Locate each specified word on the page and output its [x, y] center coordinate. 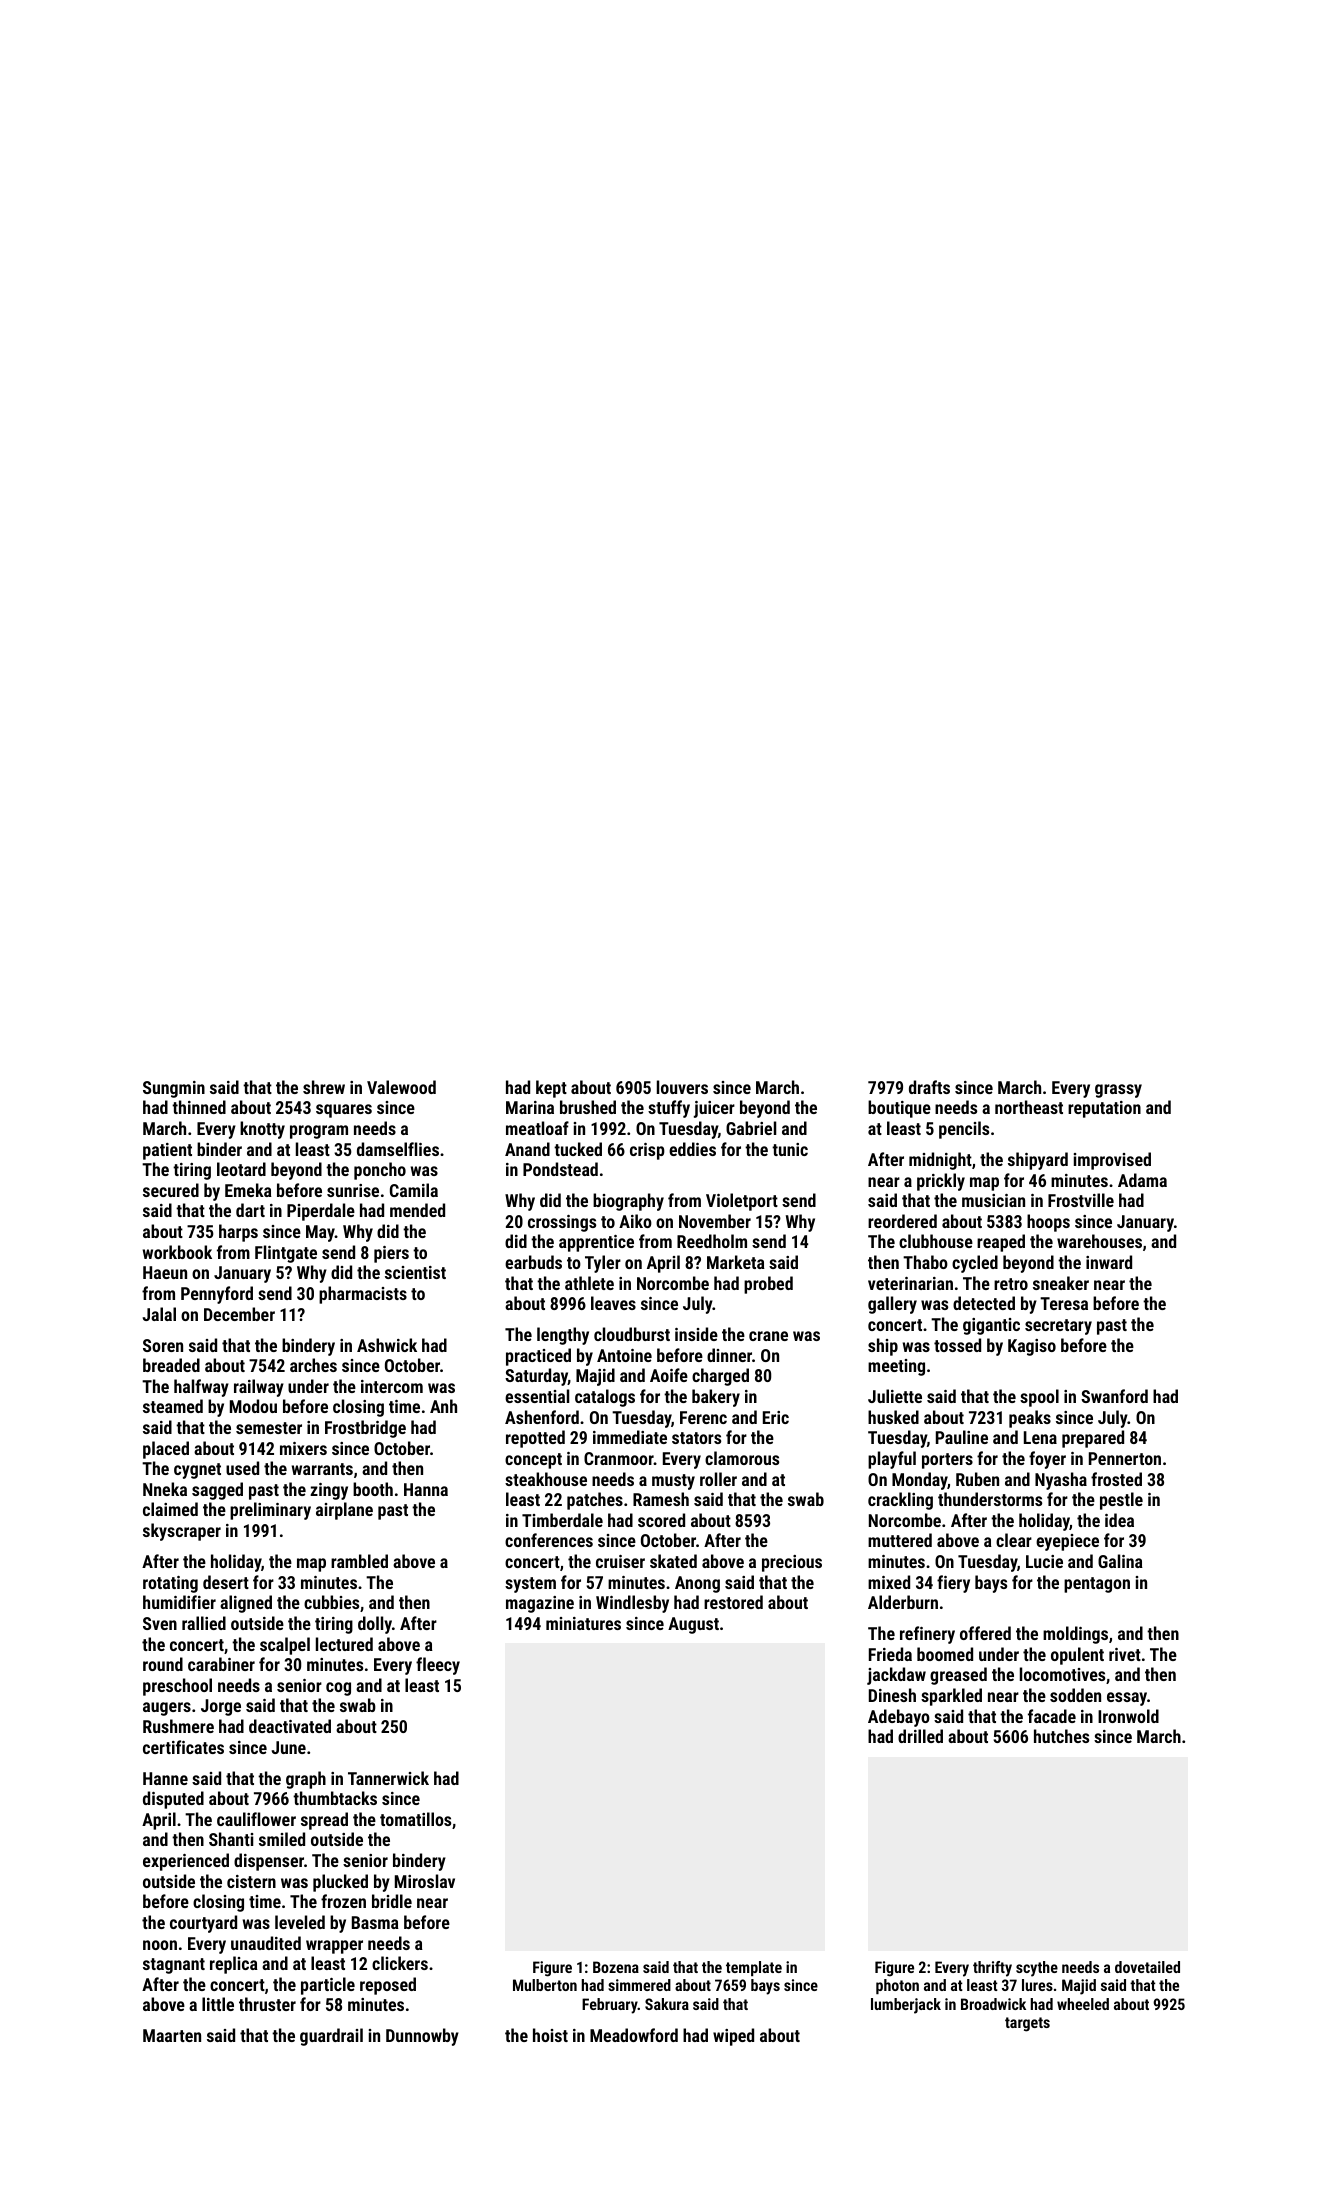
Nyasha [1061, 1481]
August [693, 1625]
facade [1052, 1716]
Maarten [172, 2035]
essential [537, 1396]
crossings [562, 1223]
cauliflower [256, 1819]
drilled [920, 1736]
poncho [380, 1171]
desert [226, 1582]
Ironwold [1128, 1716]
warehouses [1099, 1241]
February [610, 2006]
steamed [173, 1406]
